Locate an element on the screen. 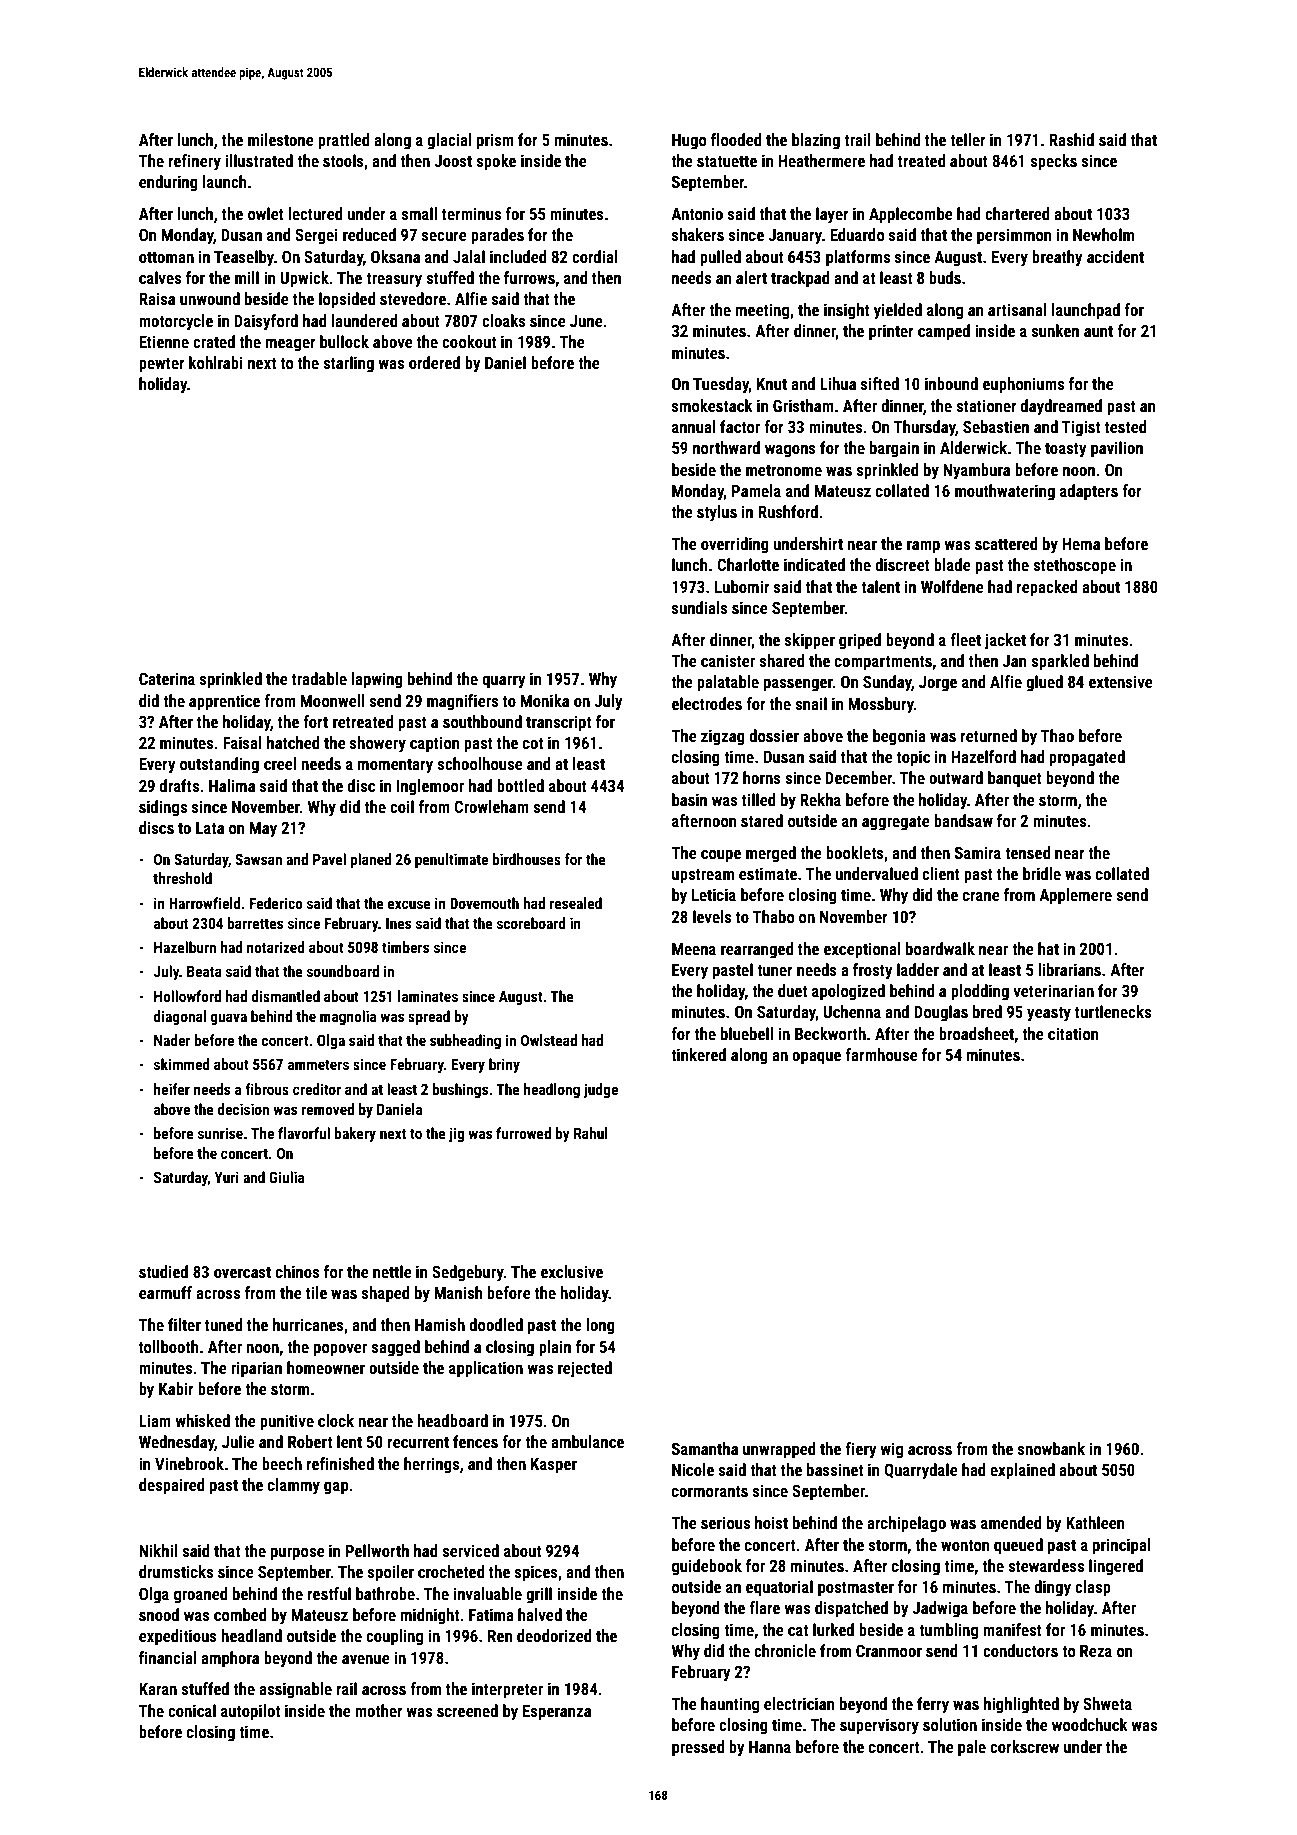 The height and width of the screenshot is (1835, 1297). pale is located at coordinates (972, 1748).
